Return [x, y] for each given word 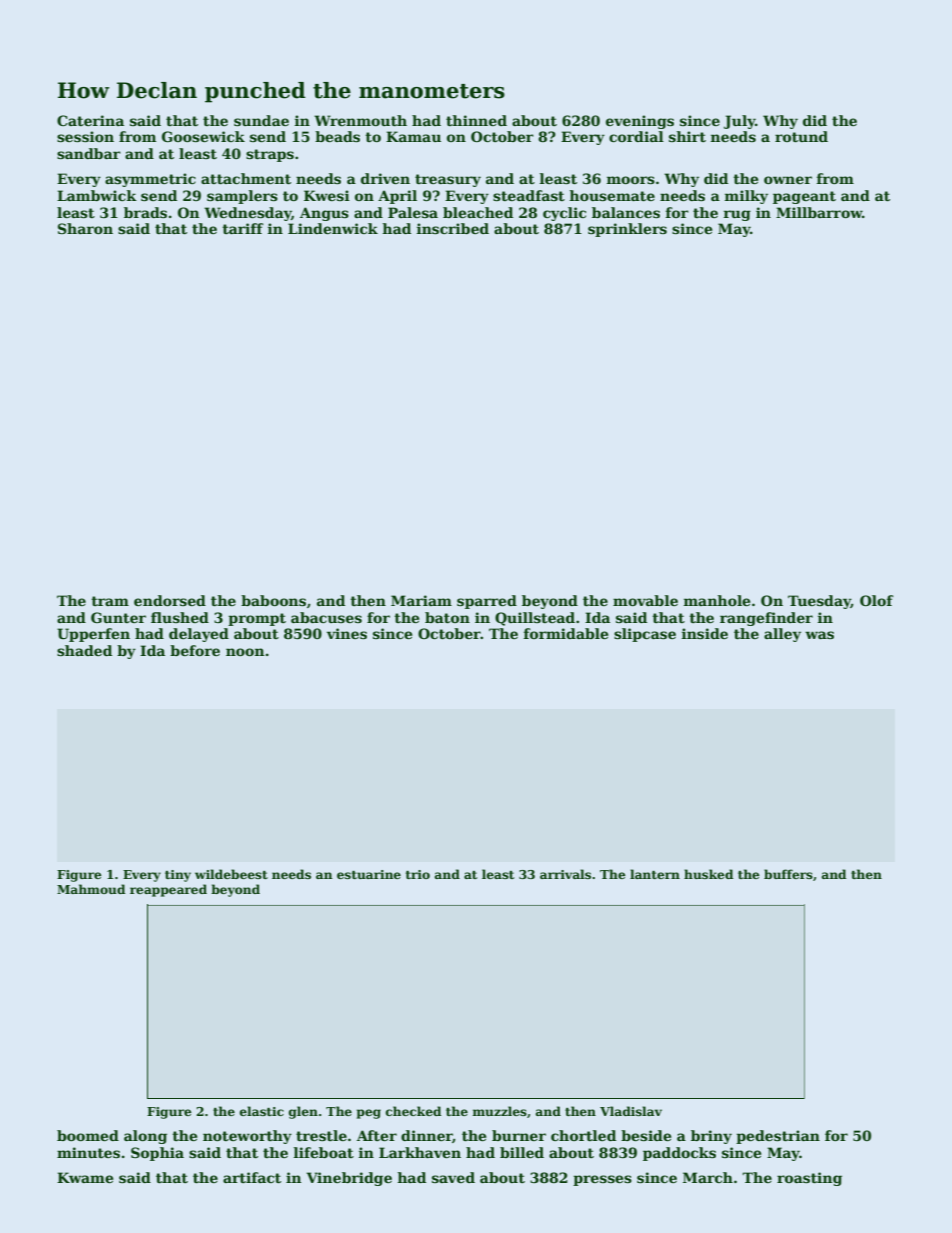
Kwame [85, 1177]
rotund [801, 136]
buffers [788, 874]
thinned [476, 120]
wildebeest [231, 874]
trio [418, 874]
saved [453, 1177]
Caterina [90, 120]
